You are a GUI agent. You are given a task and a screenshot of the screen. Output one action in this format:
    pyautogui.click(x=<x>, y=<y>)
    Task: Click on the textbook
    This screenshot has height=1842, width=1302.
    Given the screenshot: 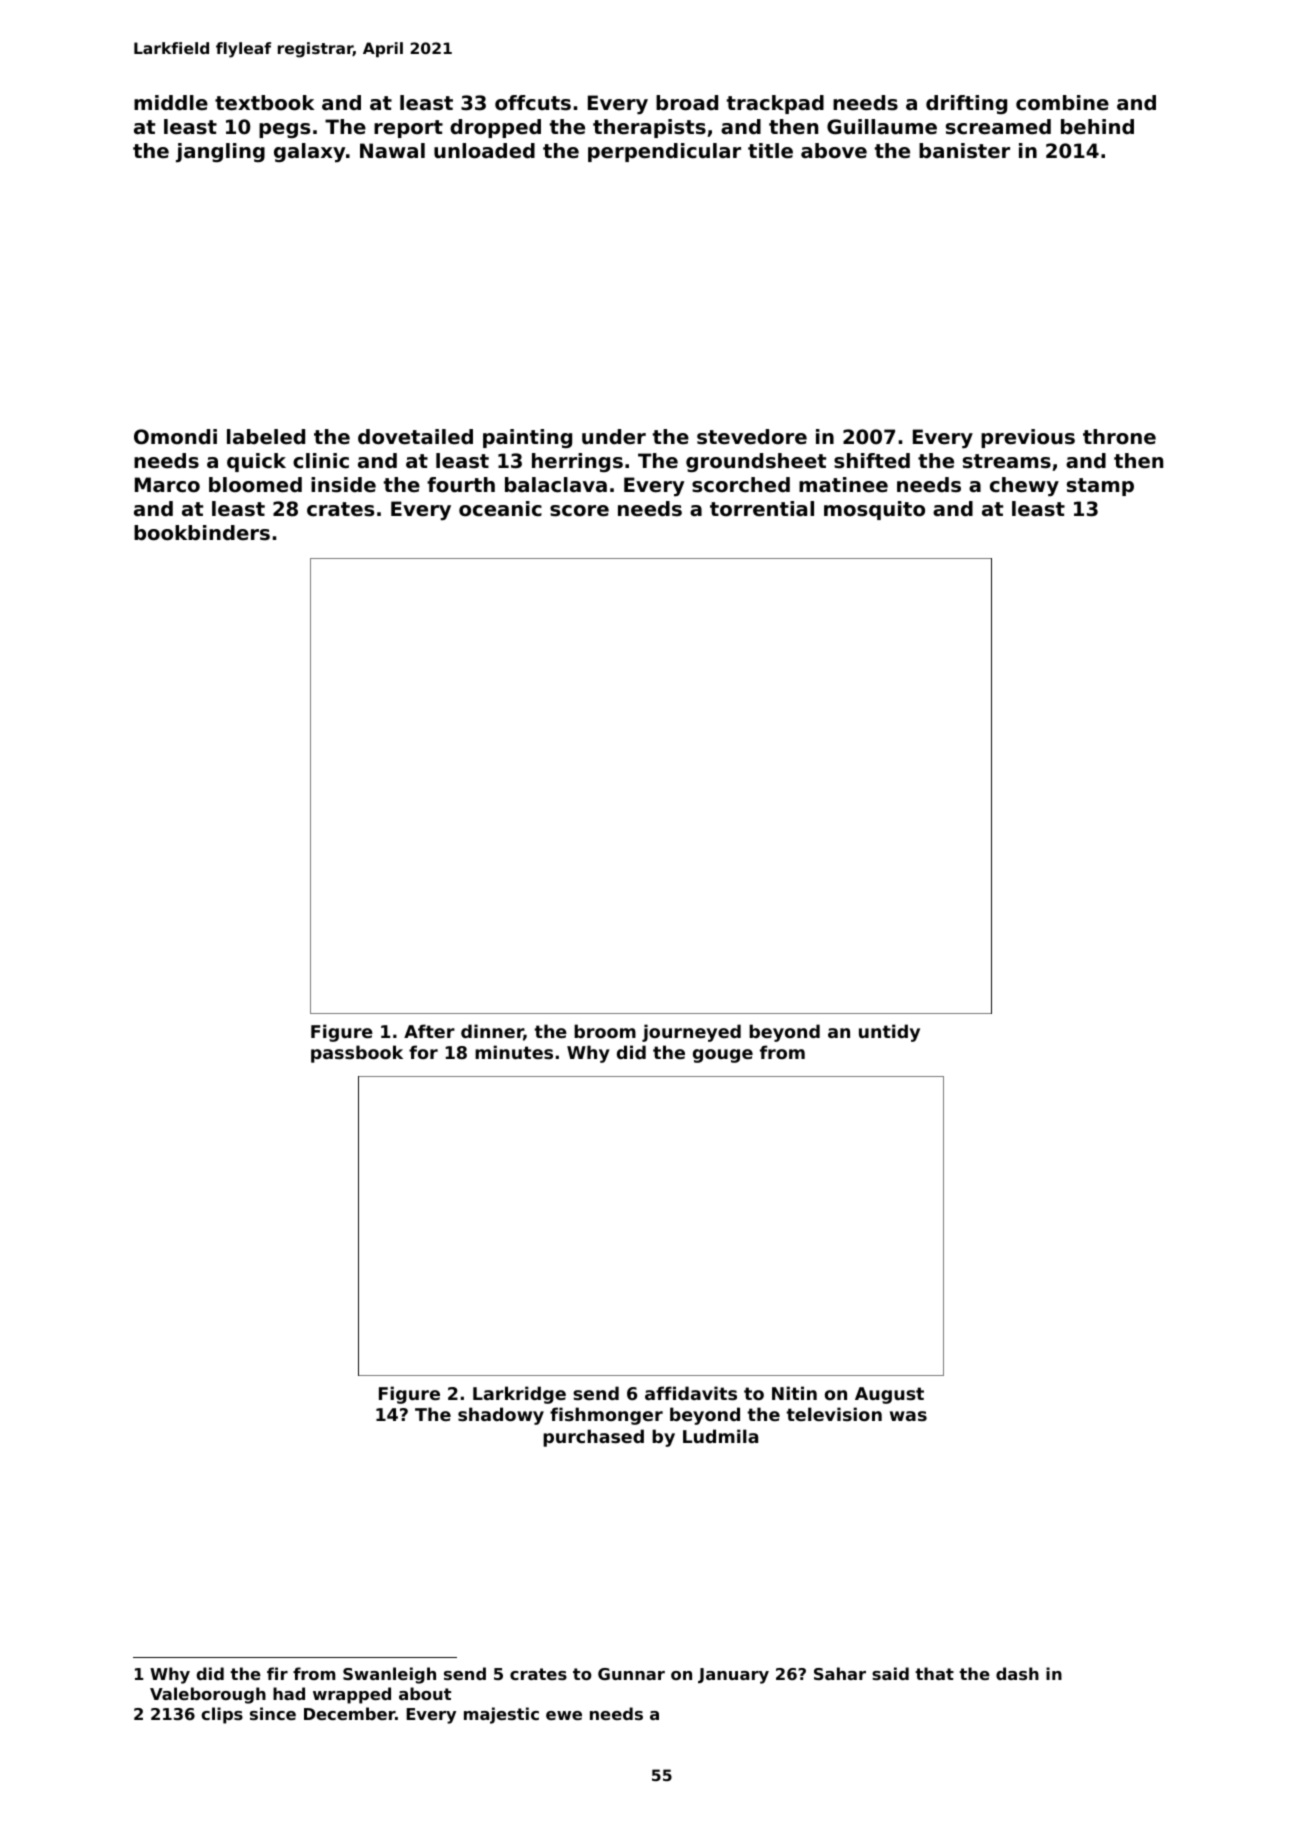 What is the action you would take?
    pyautogui.click(x=265, y=103)
